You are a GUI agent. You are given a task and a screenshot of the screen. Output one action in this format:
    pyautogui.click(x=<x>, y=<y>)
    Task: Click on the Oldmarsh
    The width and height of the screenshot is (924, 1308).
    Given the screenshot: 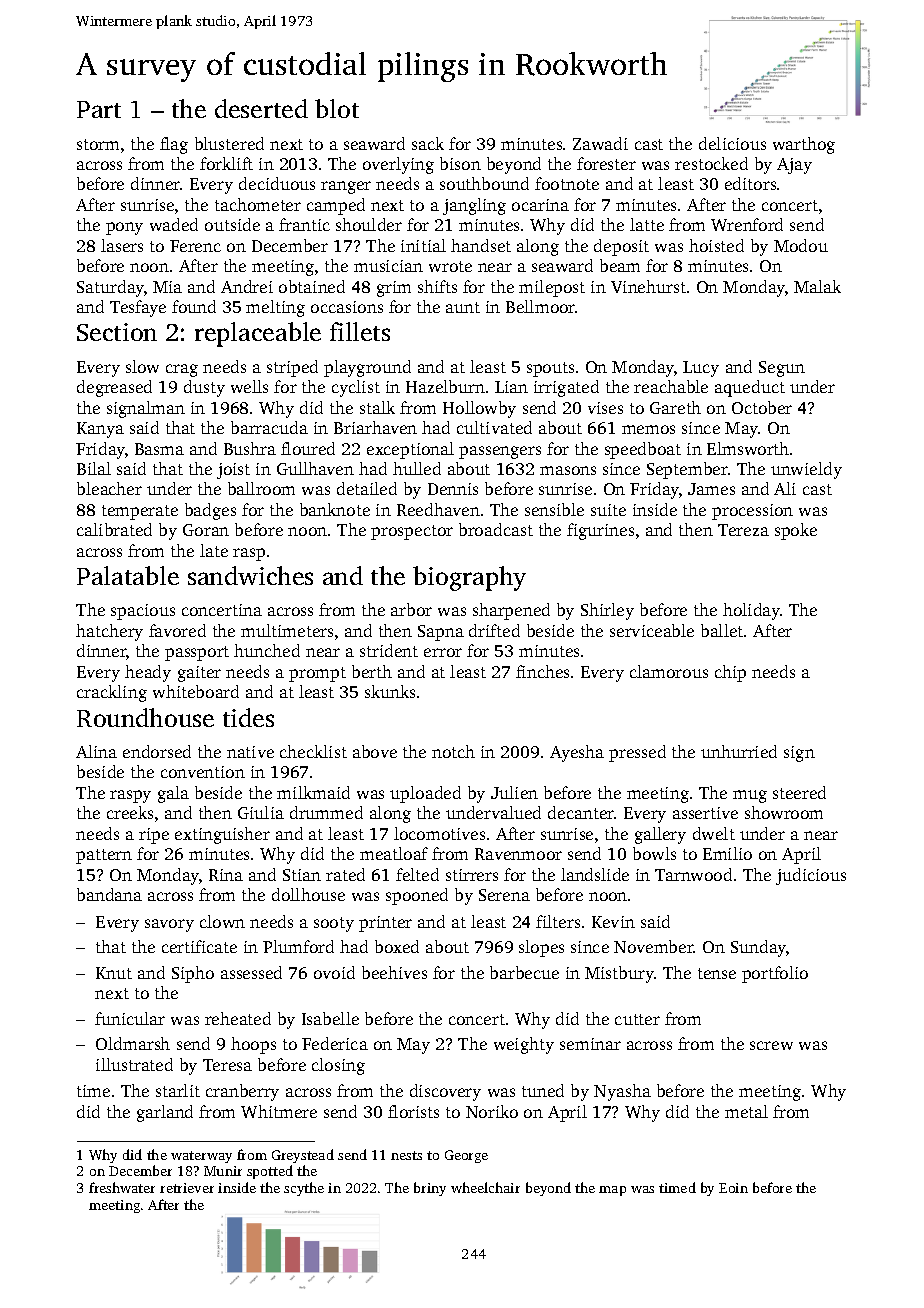 What is the action you would take?
    pyautogui.click(x=133, y=1043)
